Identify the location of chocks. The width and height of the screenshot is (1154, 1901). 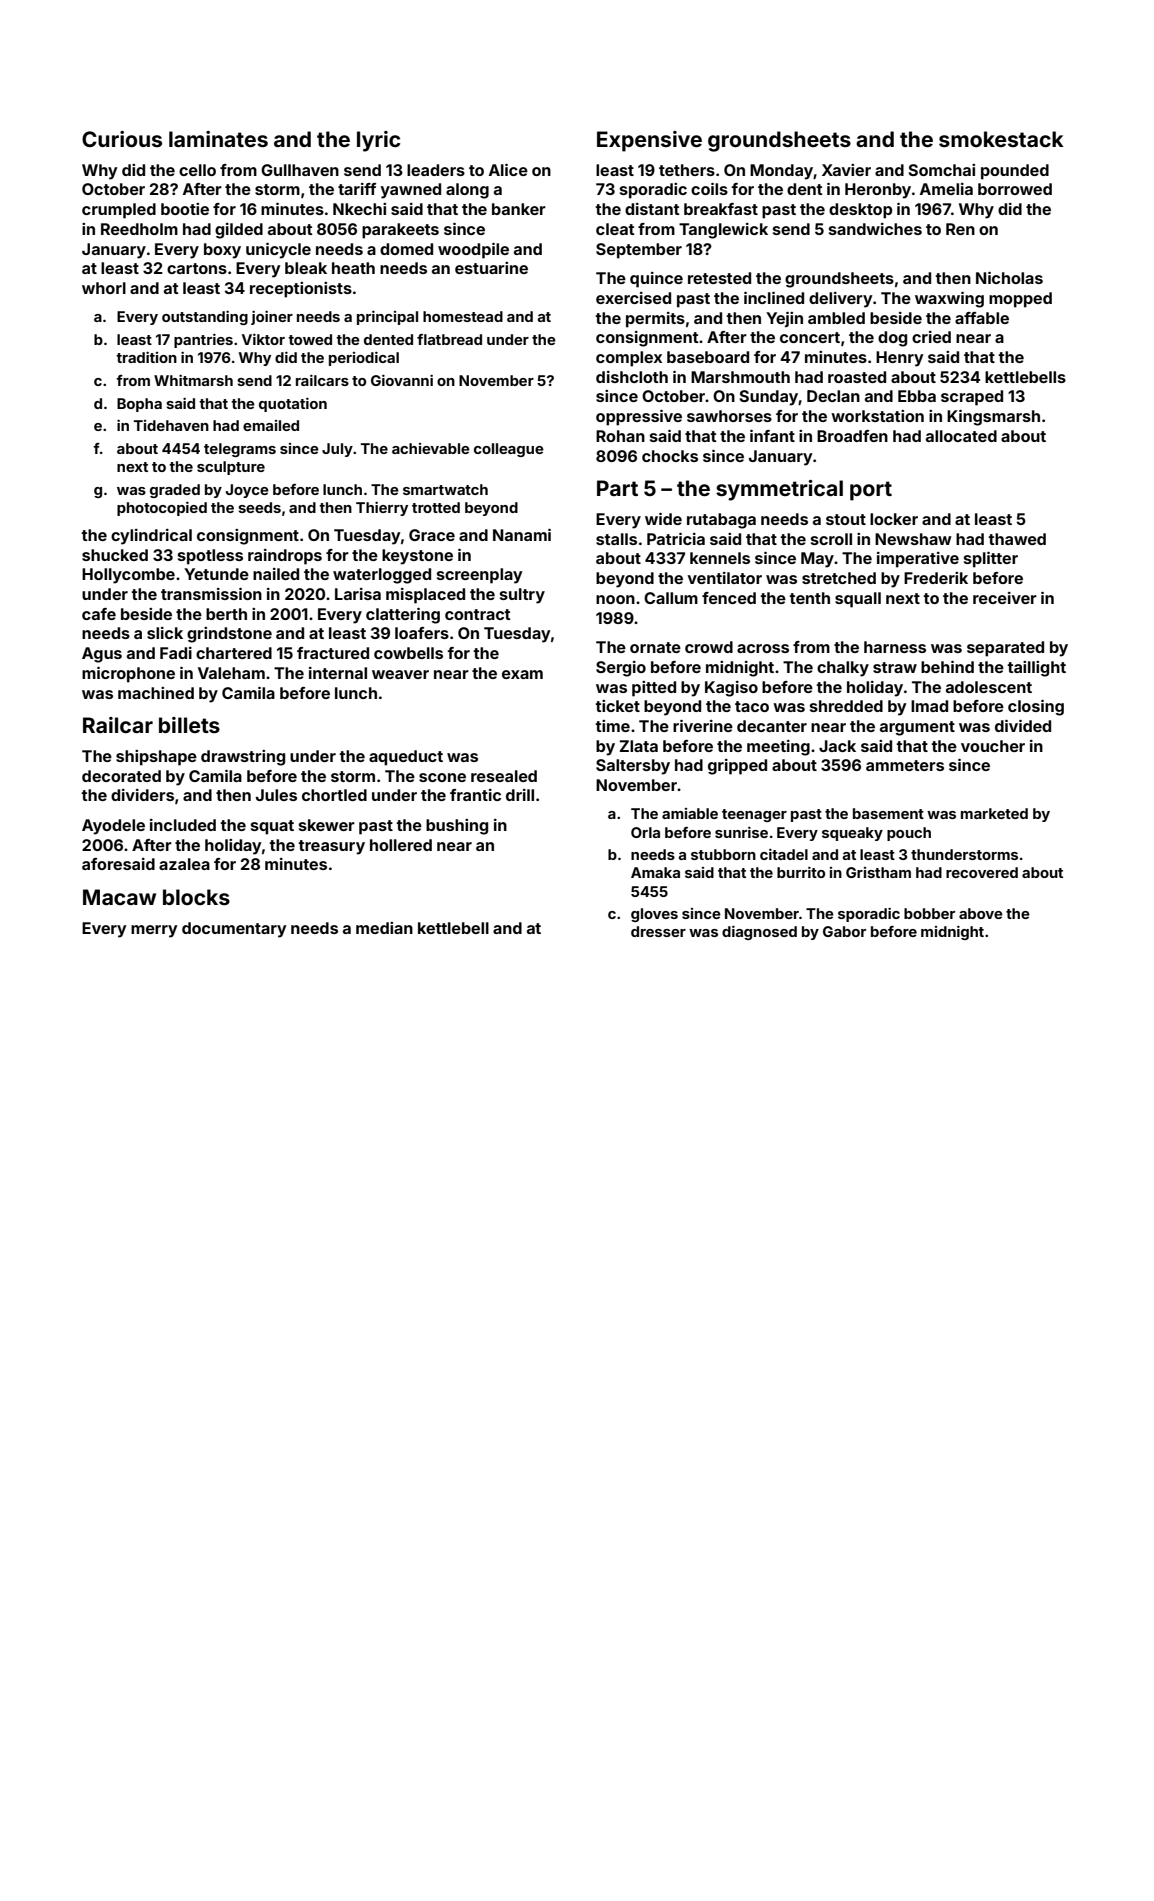
(670, 456).
